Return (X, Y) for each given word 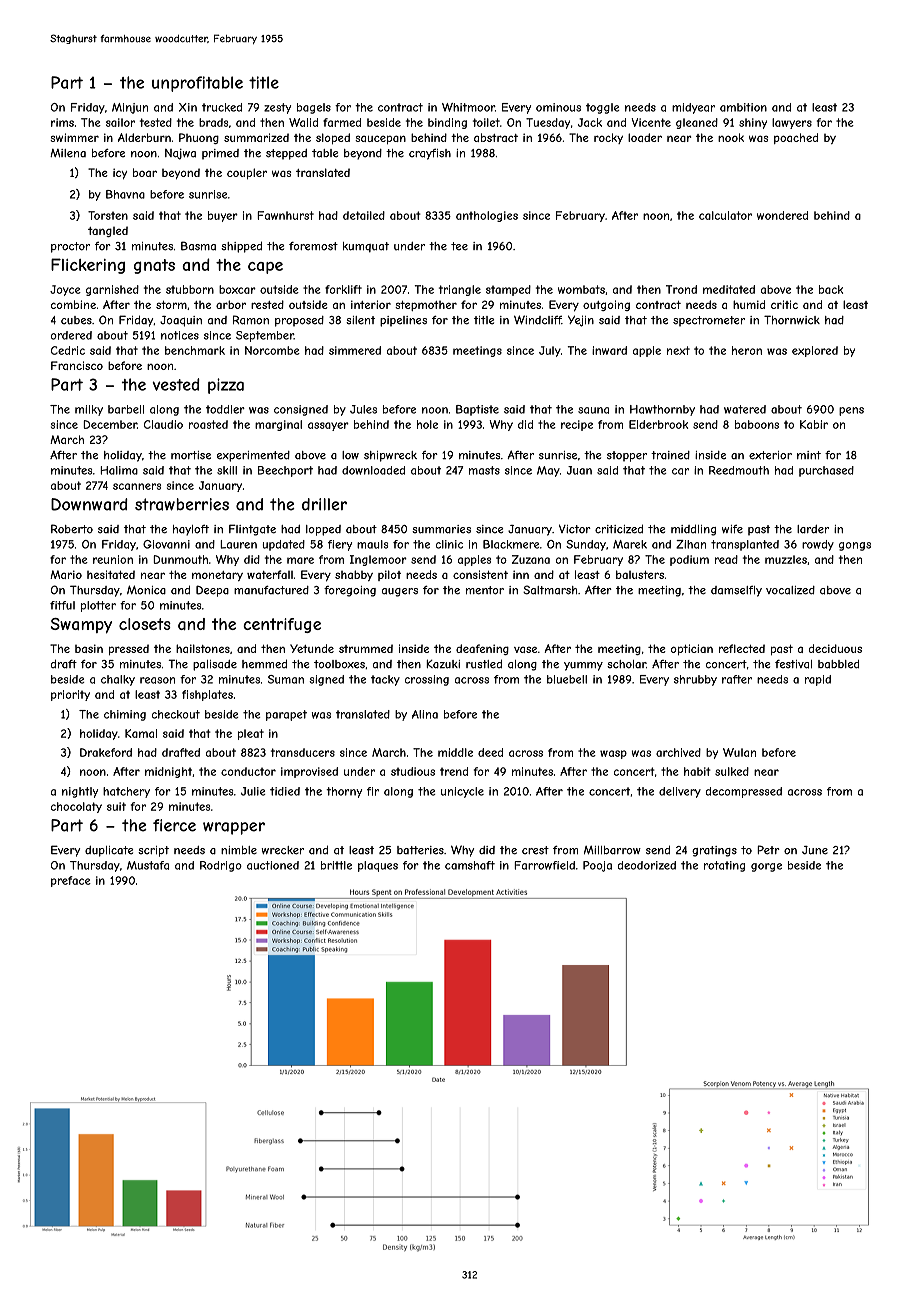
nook (731, 137)
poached (796, 138)
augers (400, 592)
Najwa (180, 154)
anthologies (487, 216)
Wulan (739, 752)
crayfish (430, 154)
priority (70, 695)
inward (609, 350)
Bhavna (125, 194)
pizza (226, 386)
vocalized (790, 590)
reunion (113, 559)
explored (815, 351)
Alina (425, 714)
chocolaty (76, 807)
